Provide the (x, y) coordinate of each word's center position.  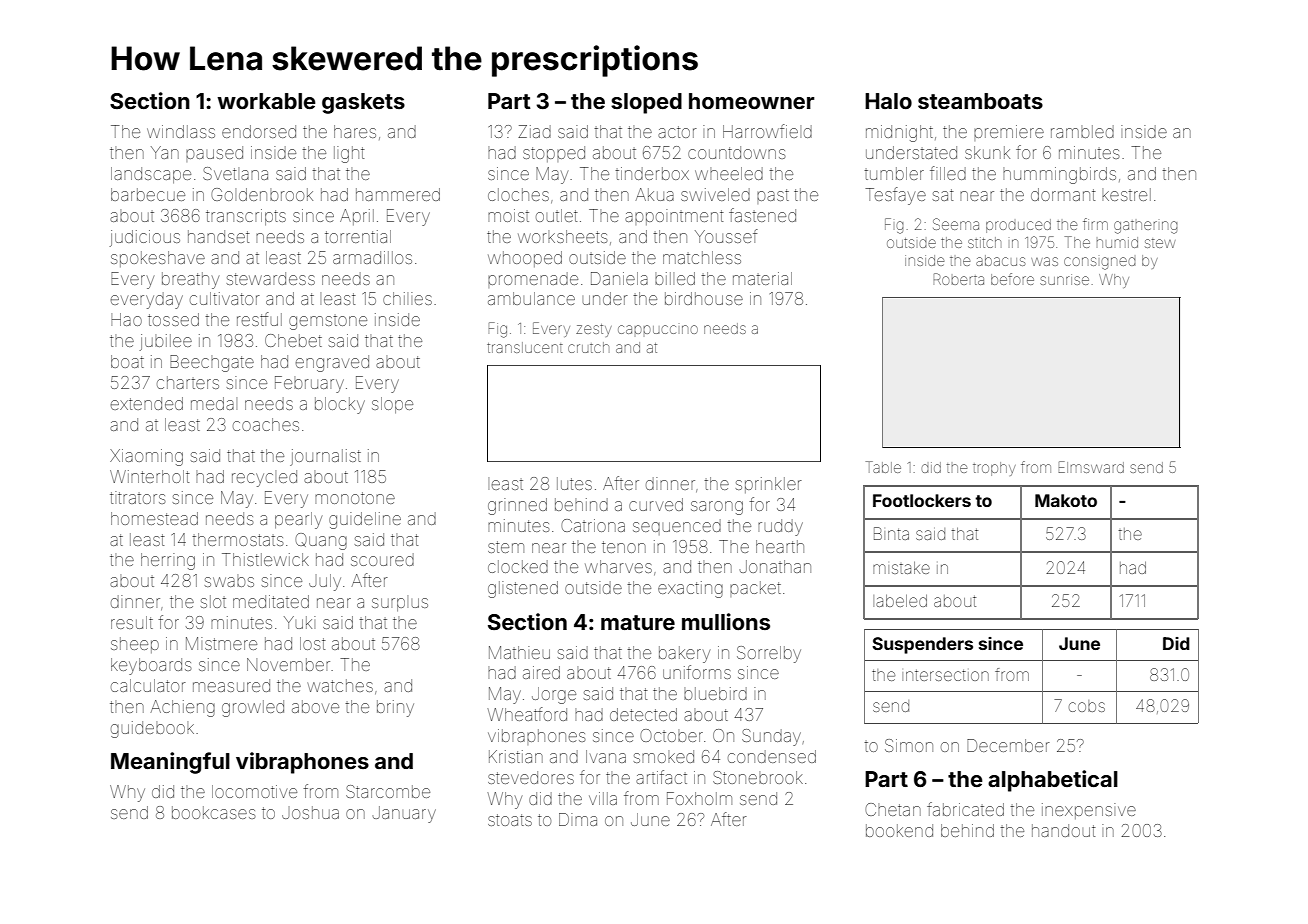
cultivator (225, 298)
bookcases (214, 812)
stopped (554, 154)
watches (340, 685)
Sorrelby (769, 654)
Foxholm (699, 798)
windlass (181, 131)
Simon (909, 745)
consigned (1100, 263)
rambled (1082, 131)
